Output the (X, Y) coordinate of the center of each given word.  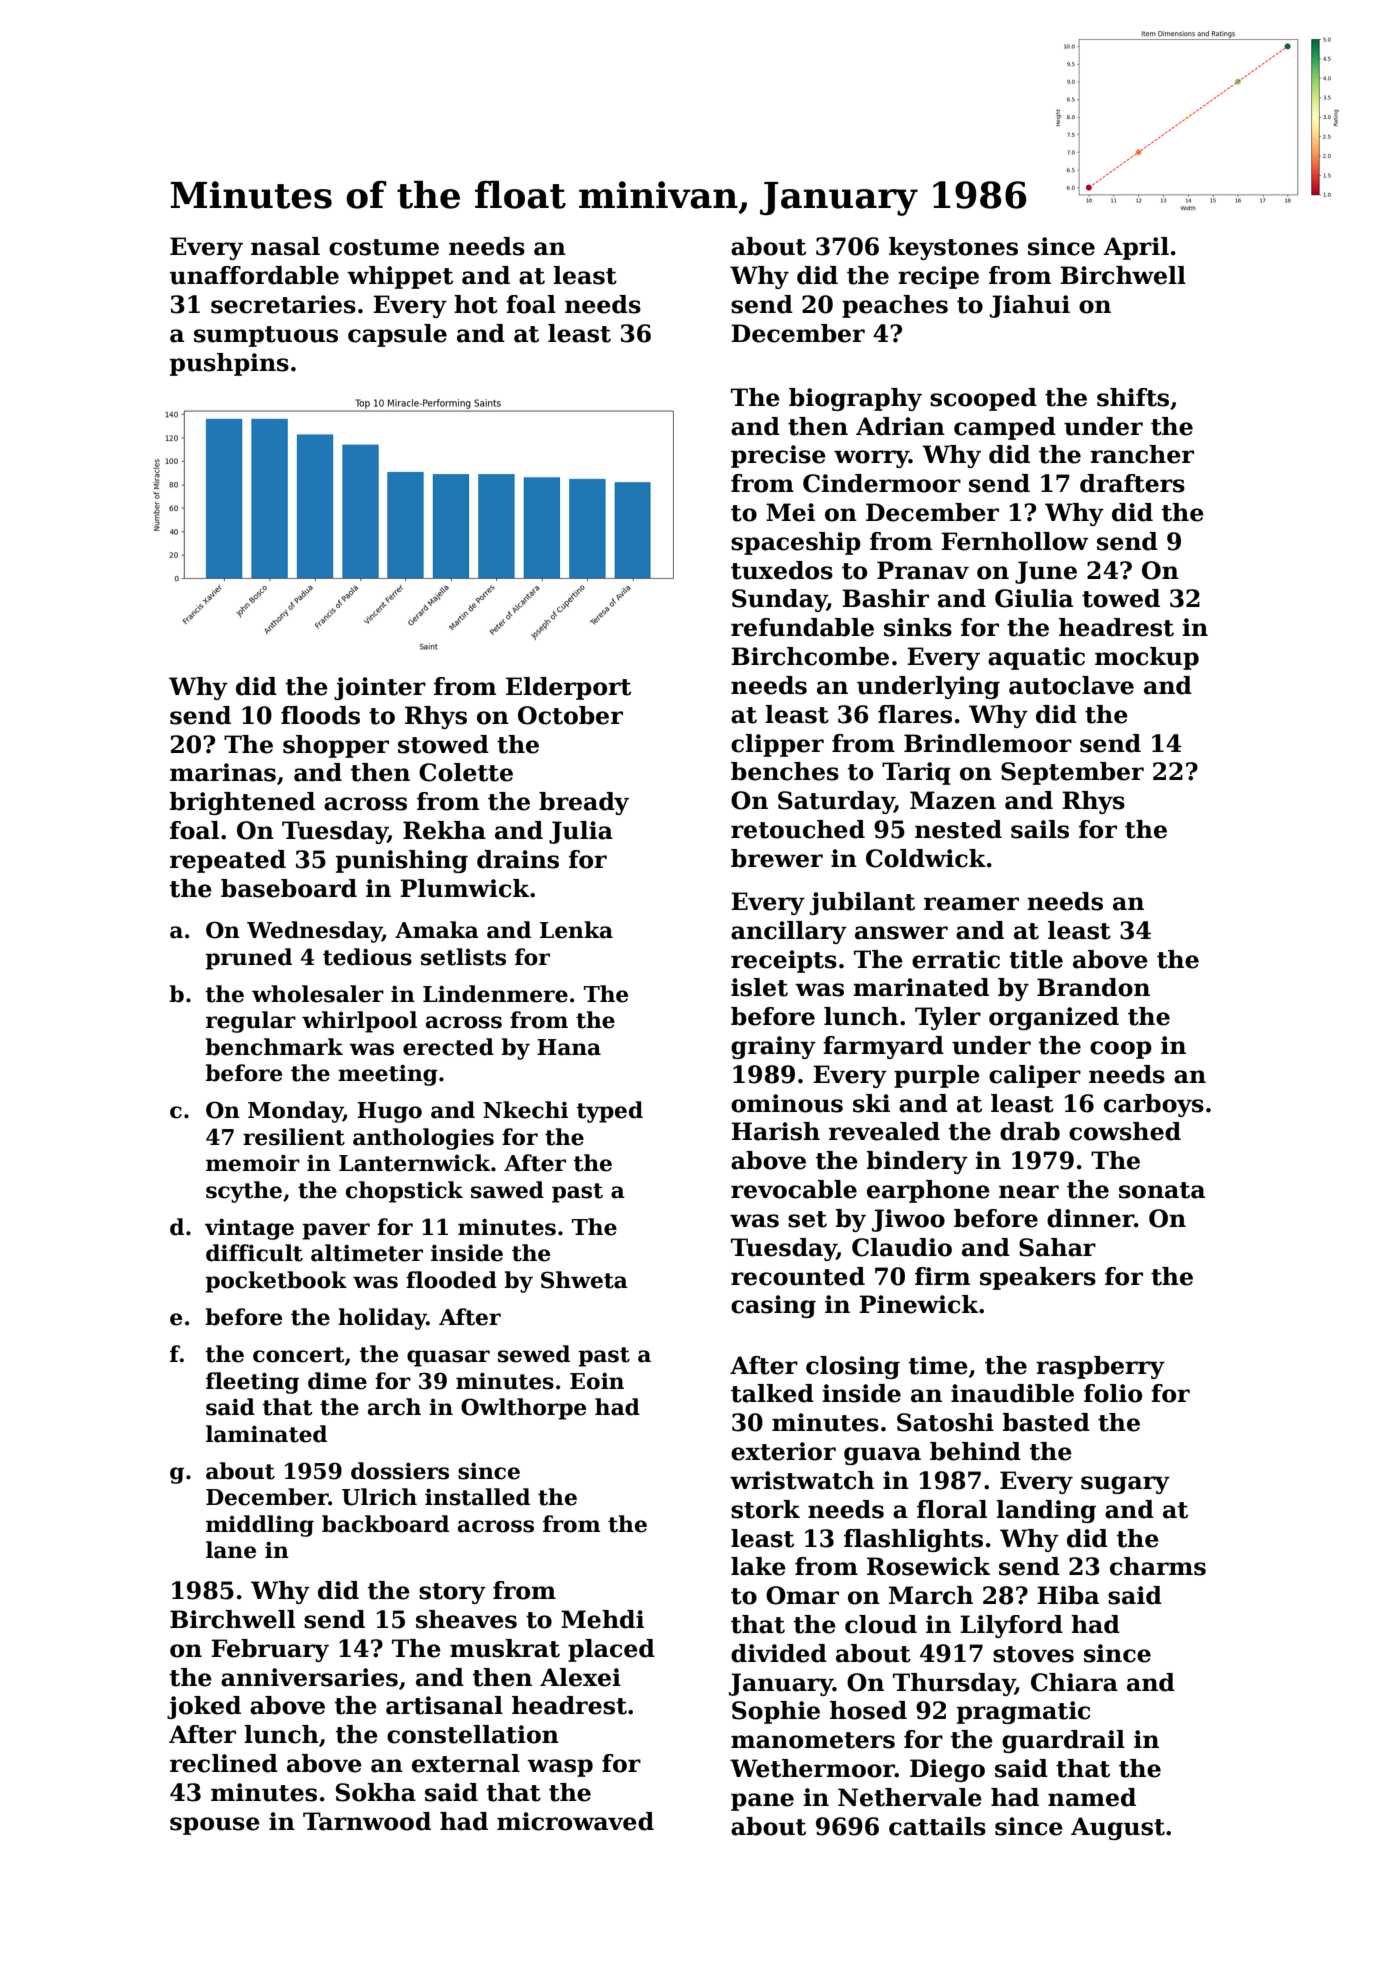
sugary (1125, 1485)
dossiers (400, 1471)
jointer (380, 688)
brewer (777, 858)
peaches (895, 306)
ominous (787, 1103)
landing (1046, 1511)
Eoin (597, 1381)
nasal (285, 246)
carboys (1154, 1105)
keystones (953, 248)
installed (477, 1497)
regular (251, 1022)
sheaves (466, 1619)
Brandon (1093, 987)
